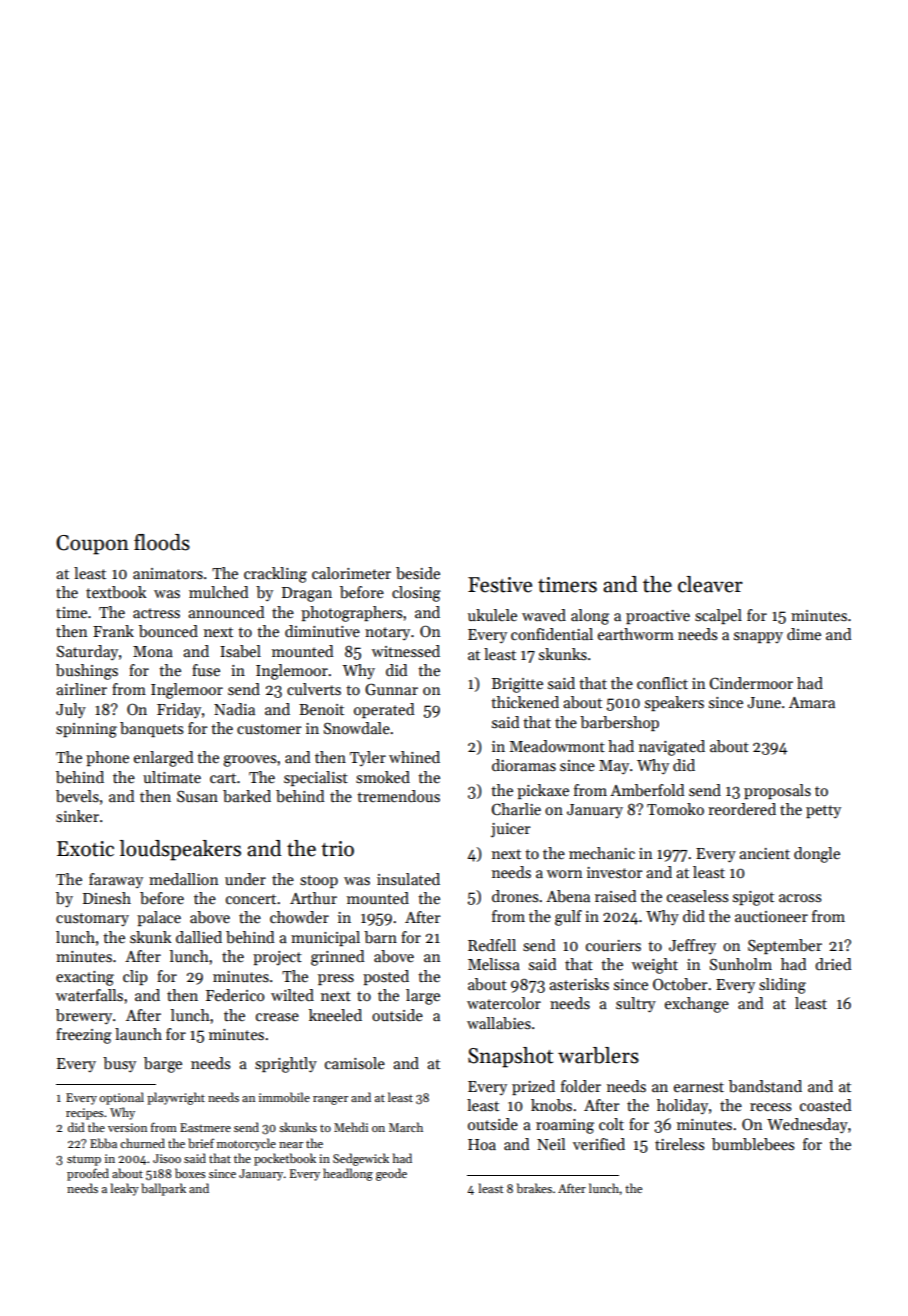  What do you see at coordinates (190, 1173) in the image?
I see `boxes` at bounding box center [190, 1173].
